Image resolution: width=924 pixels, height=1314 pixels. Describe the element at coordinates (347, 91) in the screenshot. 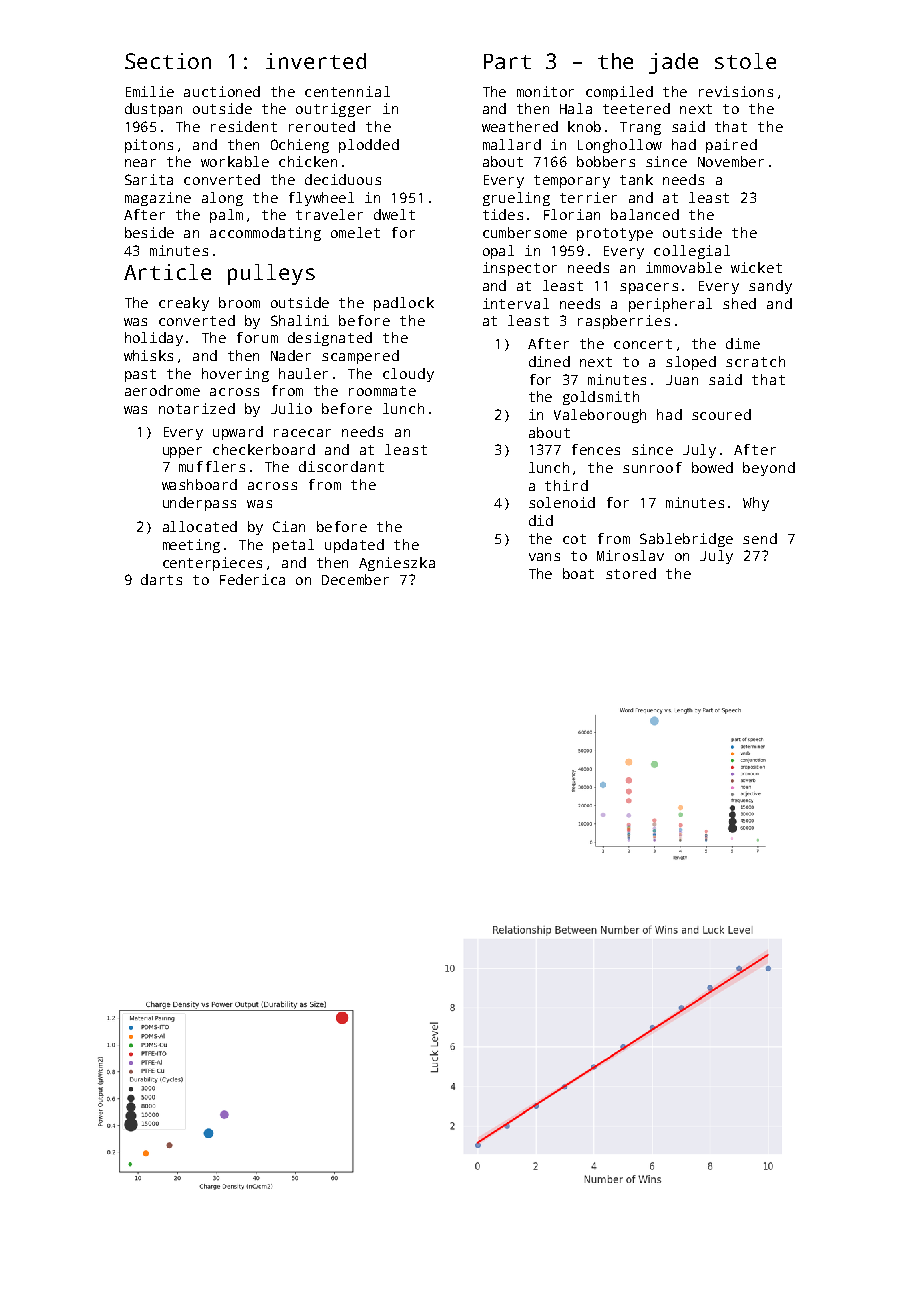

I see `centennial` at that location.
